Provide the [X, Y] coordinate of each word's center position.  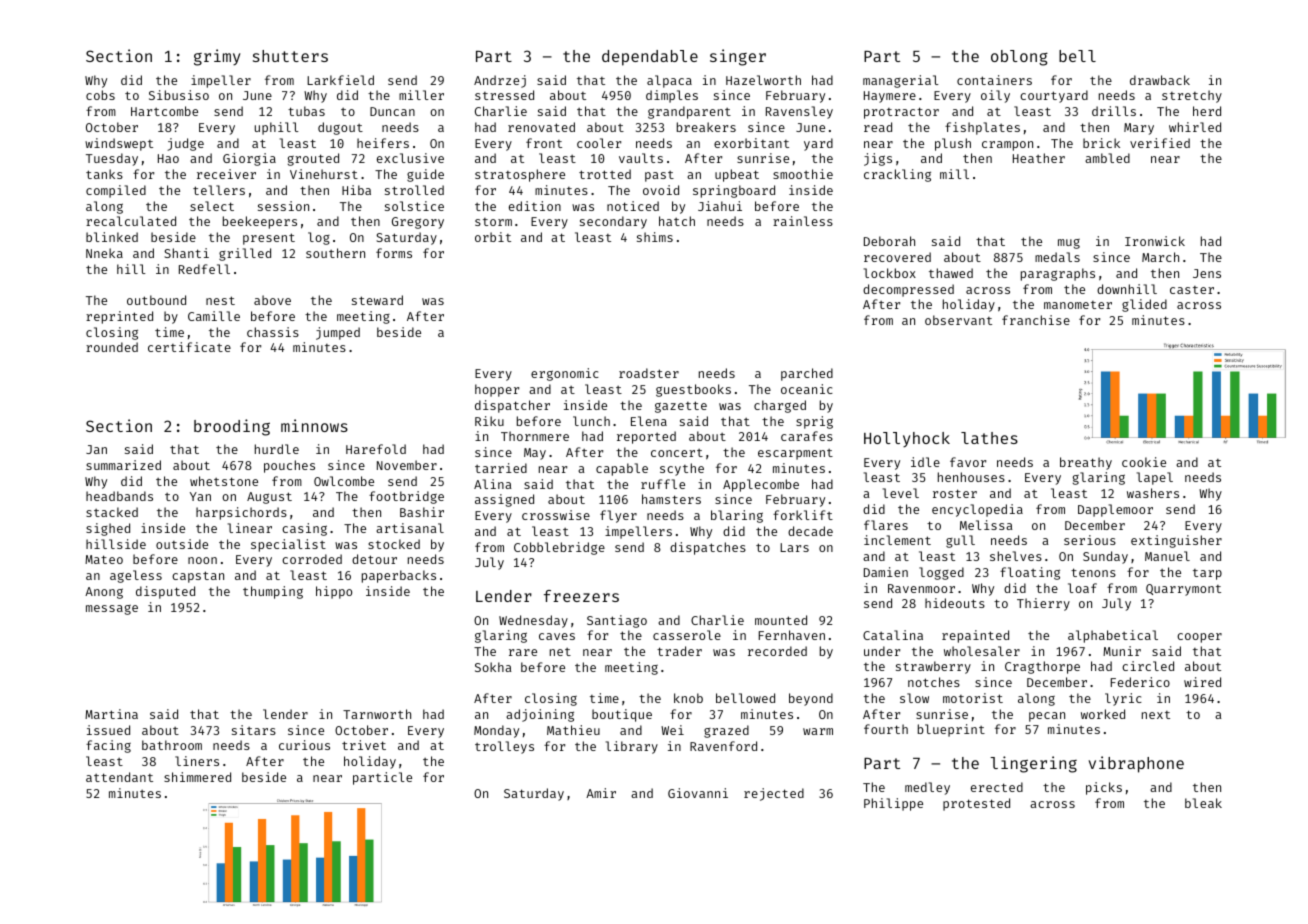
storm [493, 222]
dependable [650, 58]
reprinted [119, 317]
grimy [217, 57]
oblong [1019, 58]
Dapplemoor [1115, 510]
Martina [111, 714]
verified [1160, 143]
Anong [104, 593]
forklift [803, 515]
